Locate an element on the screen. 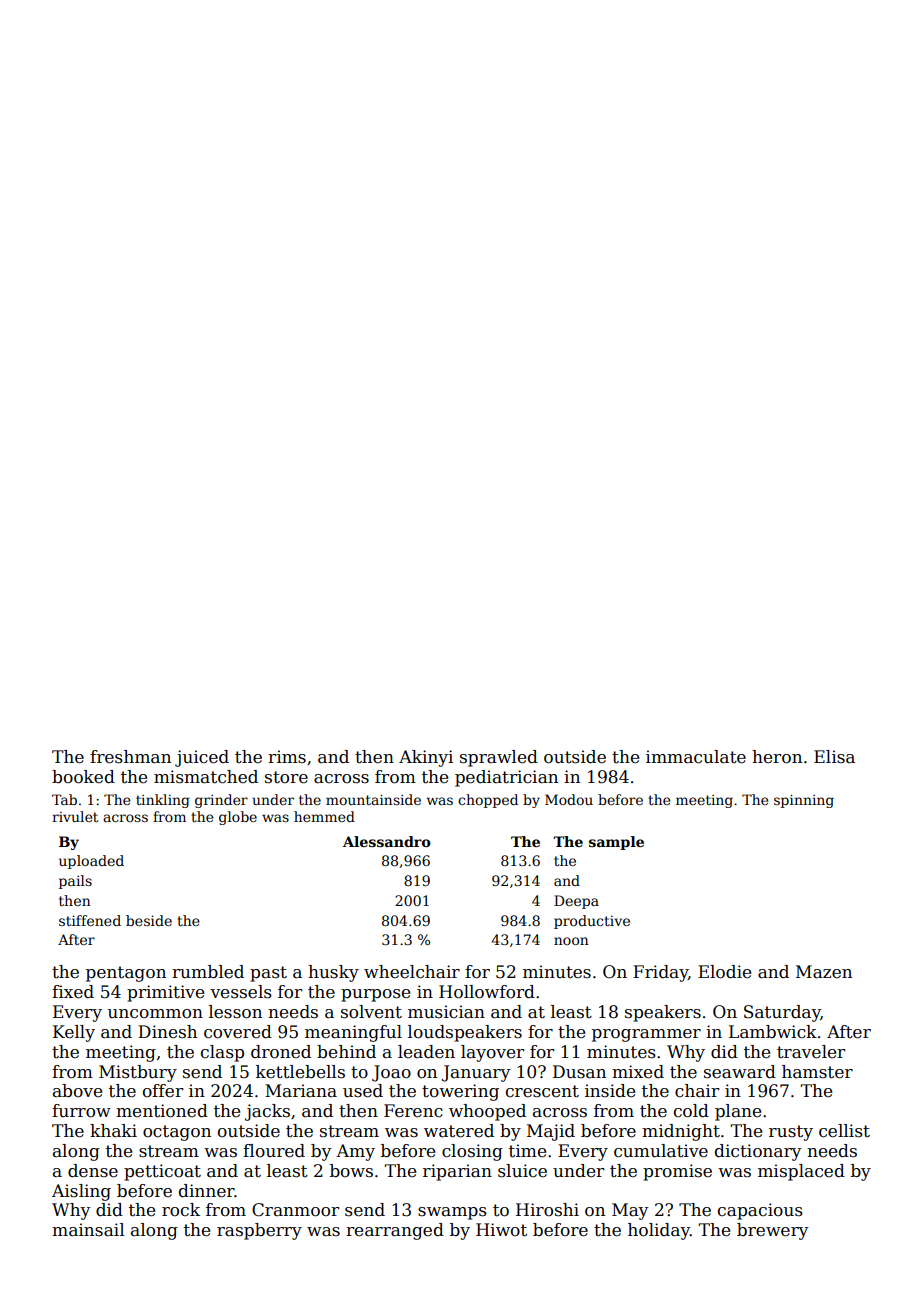  cold is located at coordinates (691, 1111).
